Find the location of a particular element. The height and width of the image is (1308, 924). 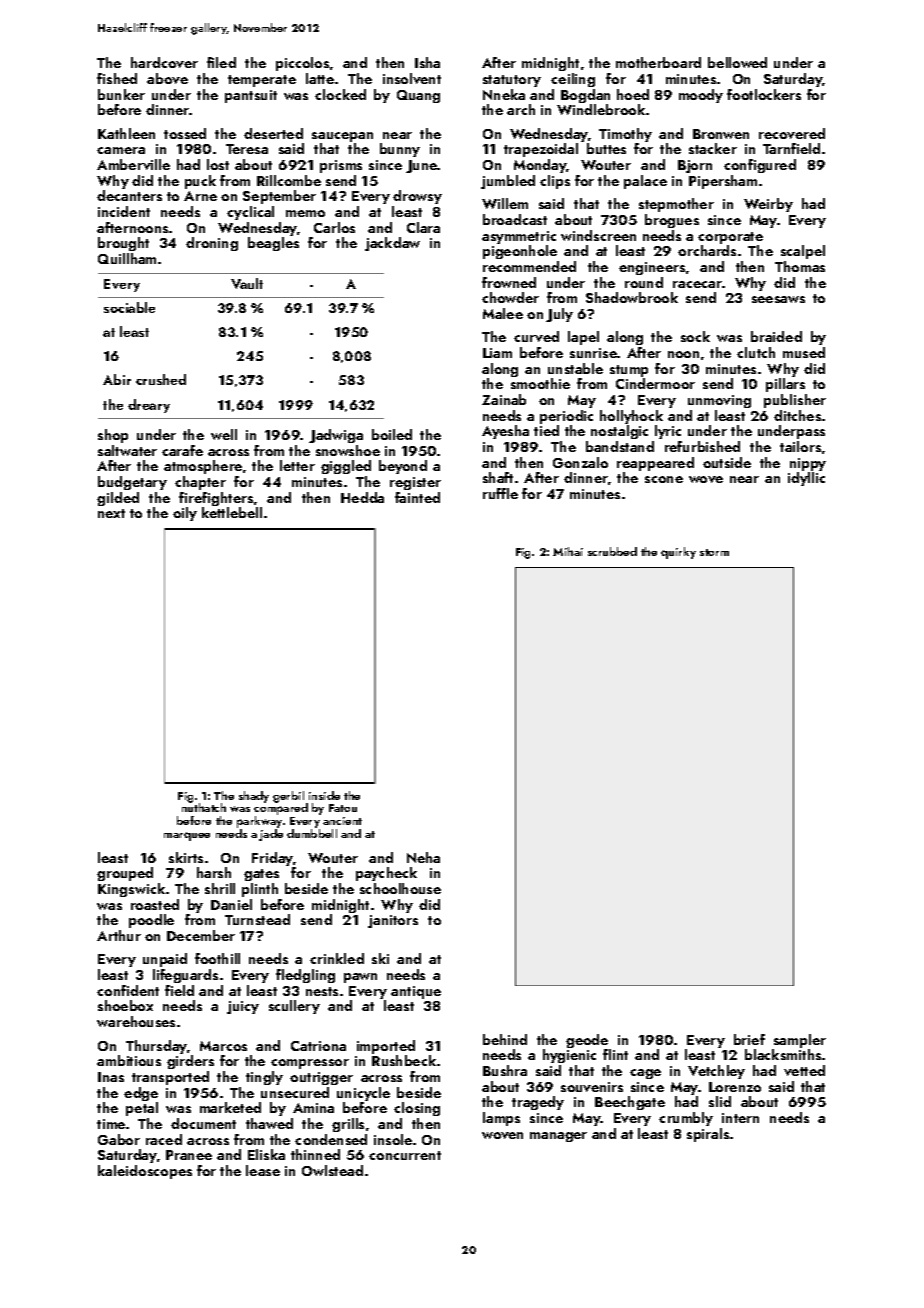

shady is located at coordinates (254, 797).
